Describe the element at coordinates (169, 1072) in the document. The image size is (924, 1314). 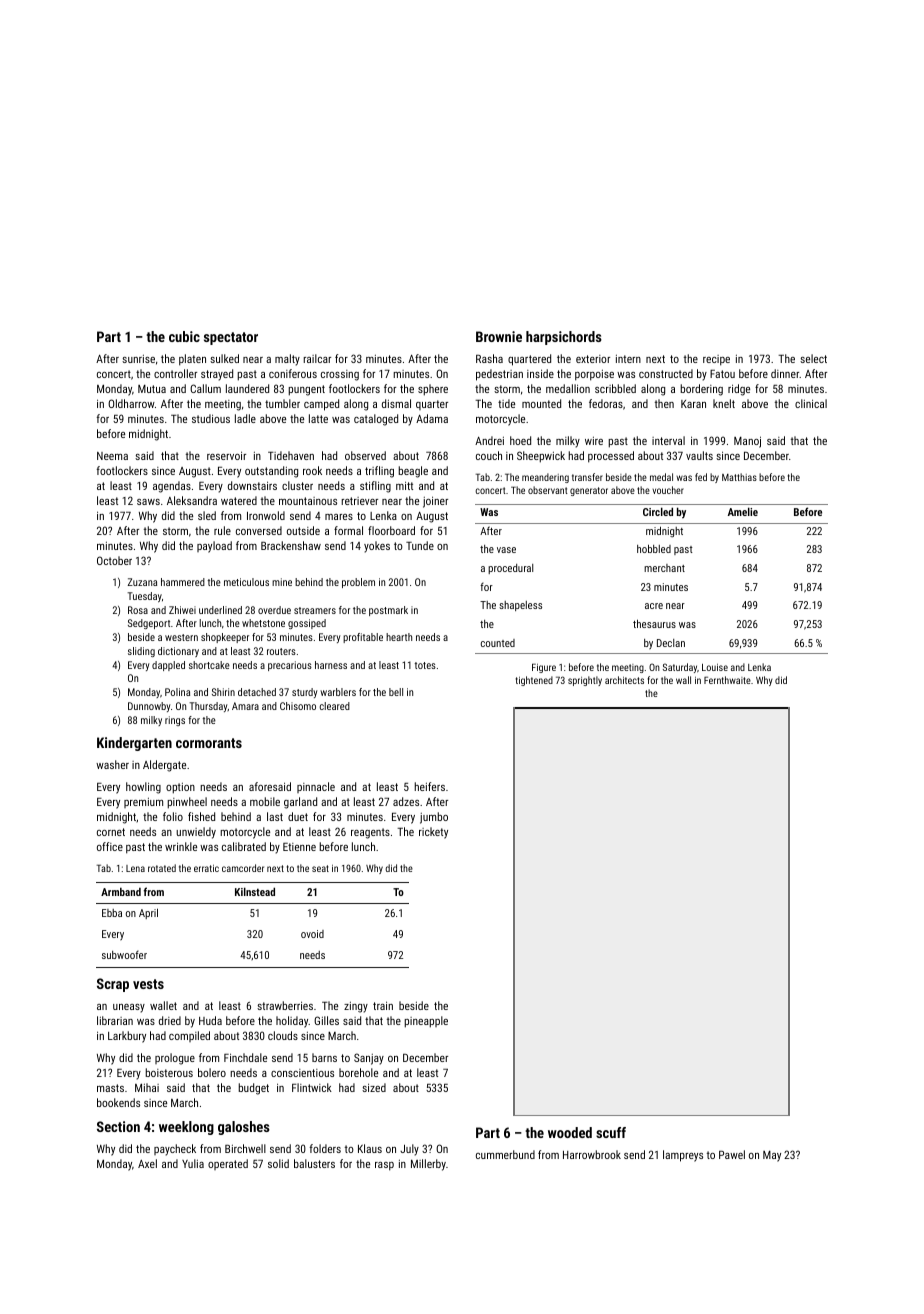
I see `boisterous` at that location.
